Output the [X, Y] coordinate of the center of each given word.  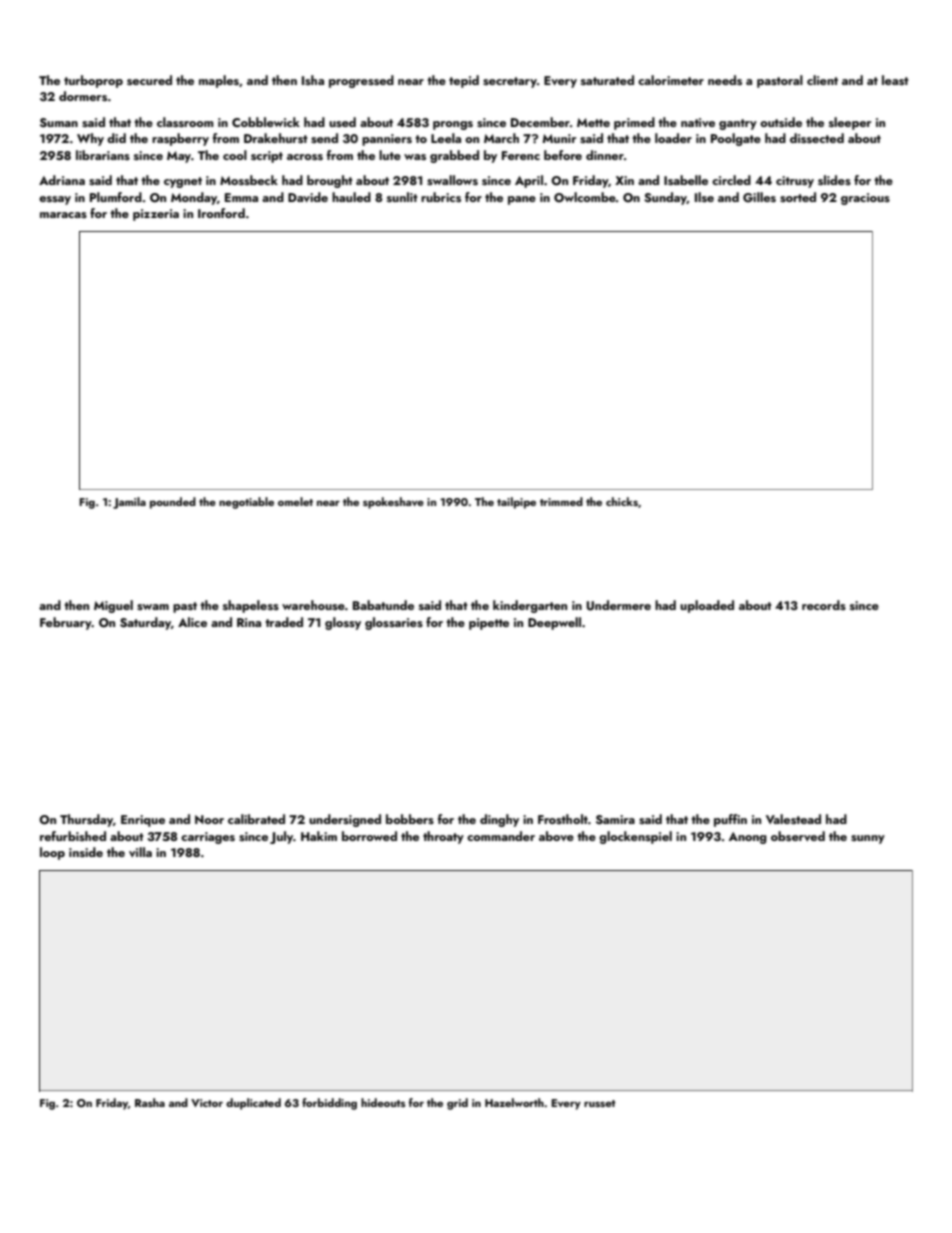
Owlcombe [585, 197]
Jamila [129, 503]
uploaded [707, 606]
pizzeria [156, 215]
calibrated [256, 819]
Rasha [150, 1102]
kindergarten [530, 606]
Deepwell [554, 623]
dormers [83, 96]
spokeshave [393, 503]
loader [673, 138]
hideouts [383, 1102]
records [824, 605]
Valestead [793, 819]
